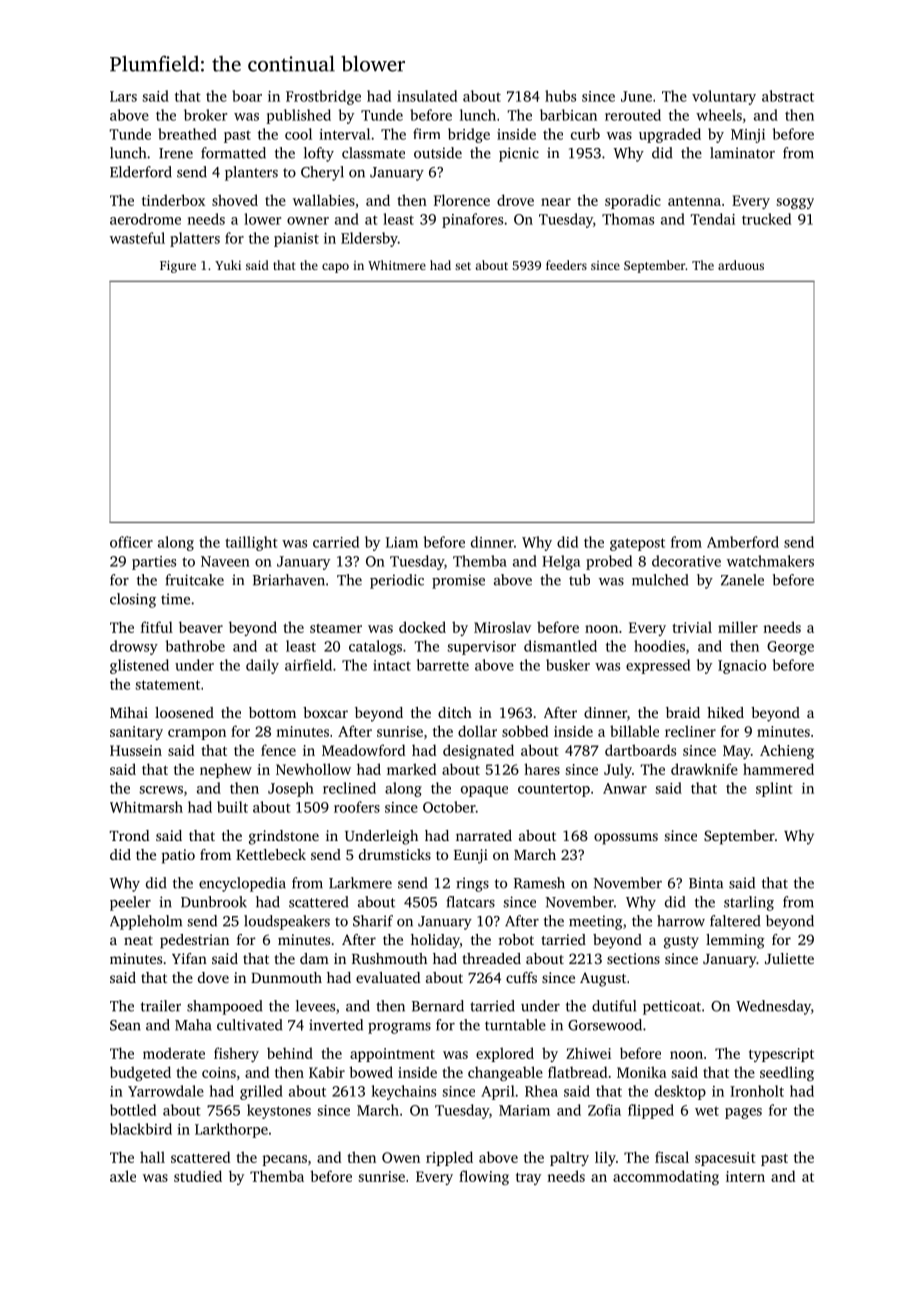  I want to click on Sharif, so click(373, 921).
